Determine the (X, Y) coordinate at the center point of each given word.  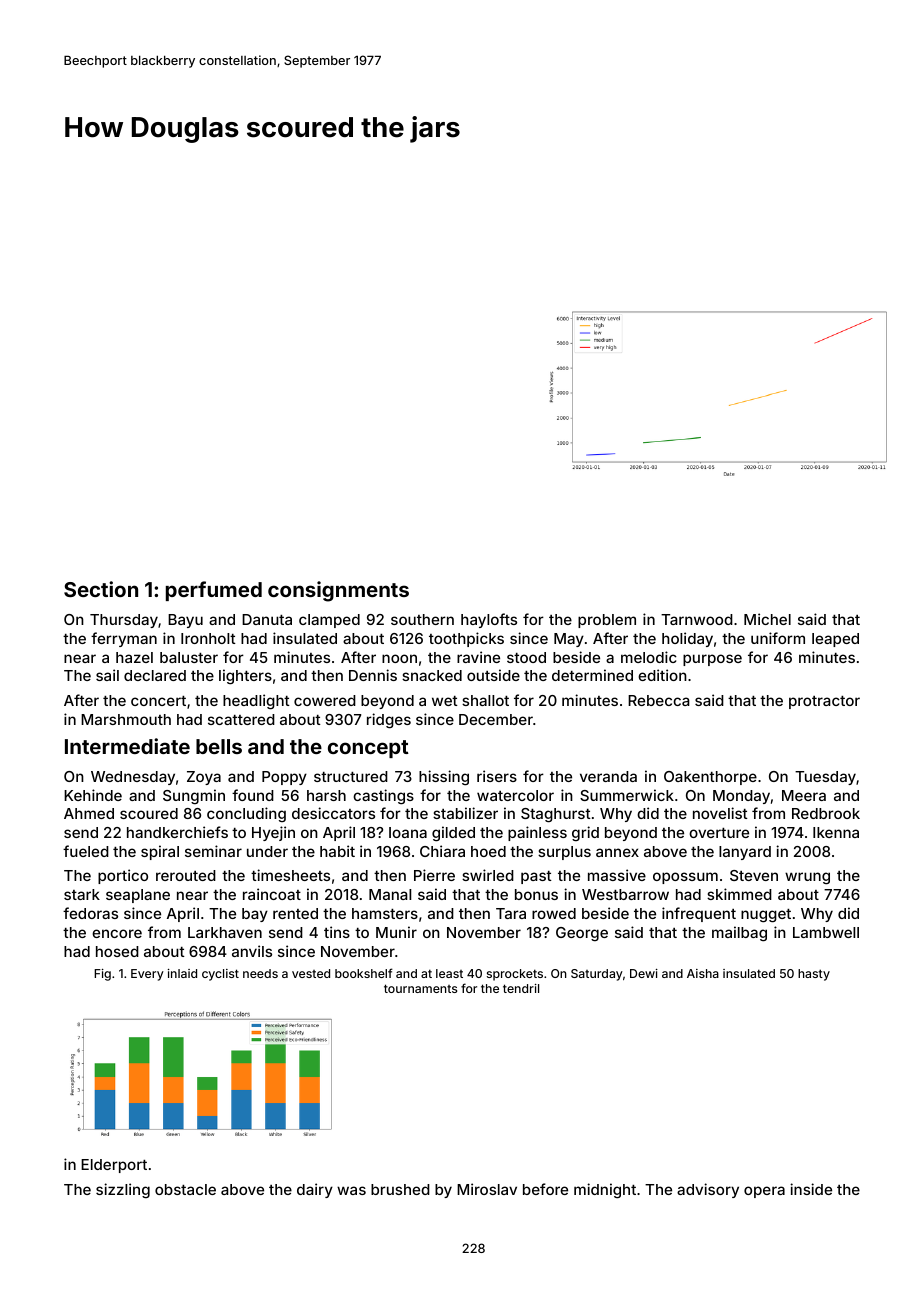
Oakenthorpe (710, 778)
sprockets (515, 975)
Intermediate (127, 746)
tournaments (420, 988)
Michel (767, 619)
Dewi (644, 973)
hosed (117, 951)
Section (101, 589)
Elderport (114, 1166)
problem (607, 621)
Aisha (703, 973)
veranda (608, 776)
